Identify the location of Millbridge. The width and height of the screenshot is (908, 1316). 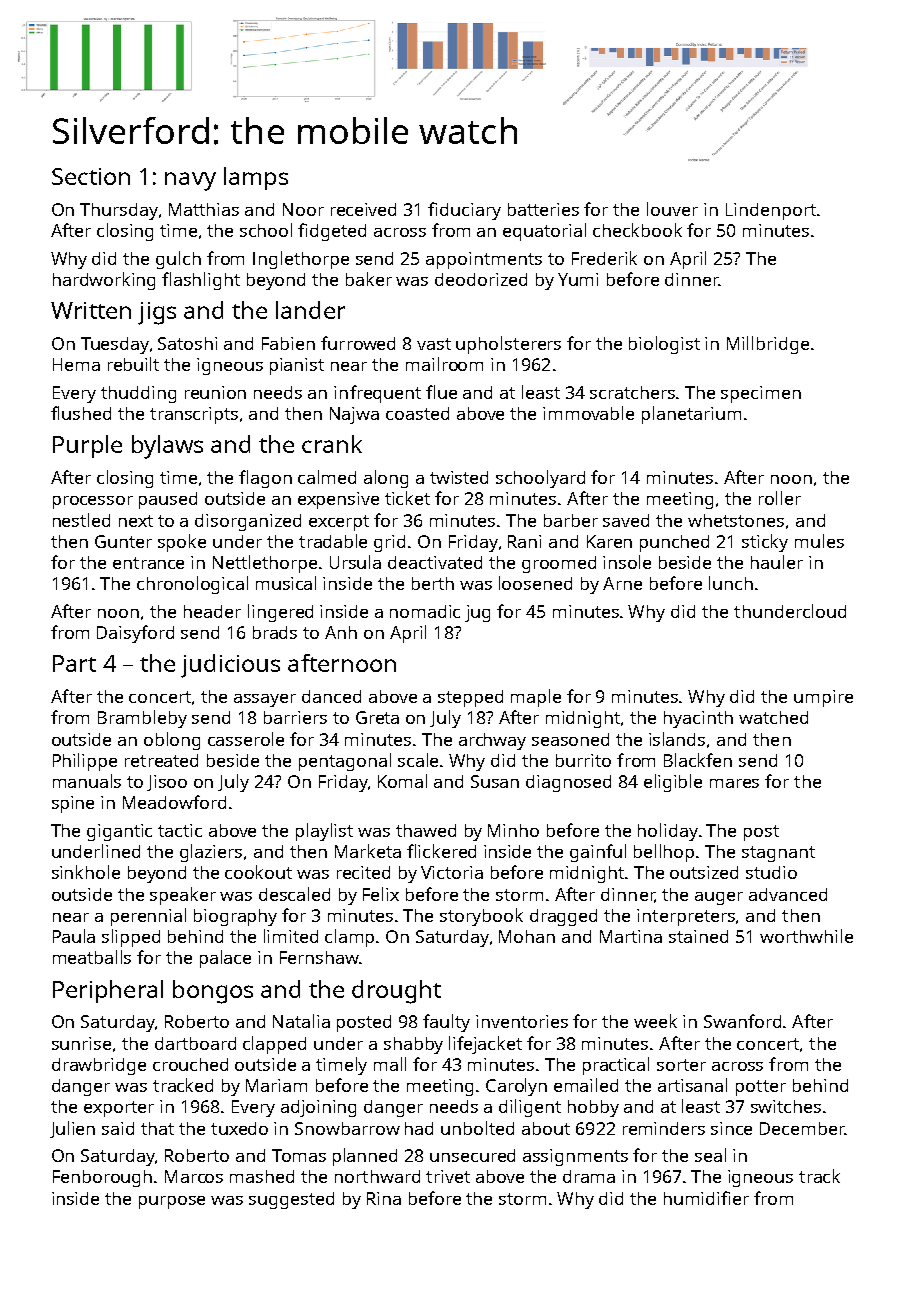
(768, 345).
